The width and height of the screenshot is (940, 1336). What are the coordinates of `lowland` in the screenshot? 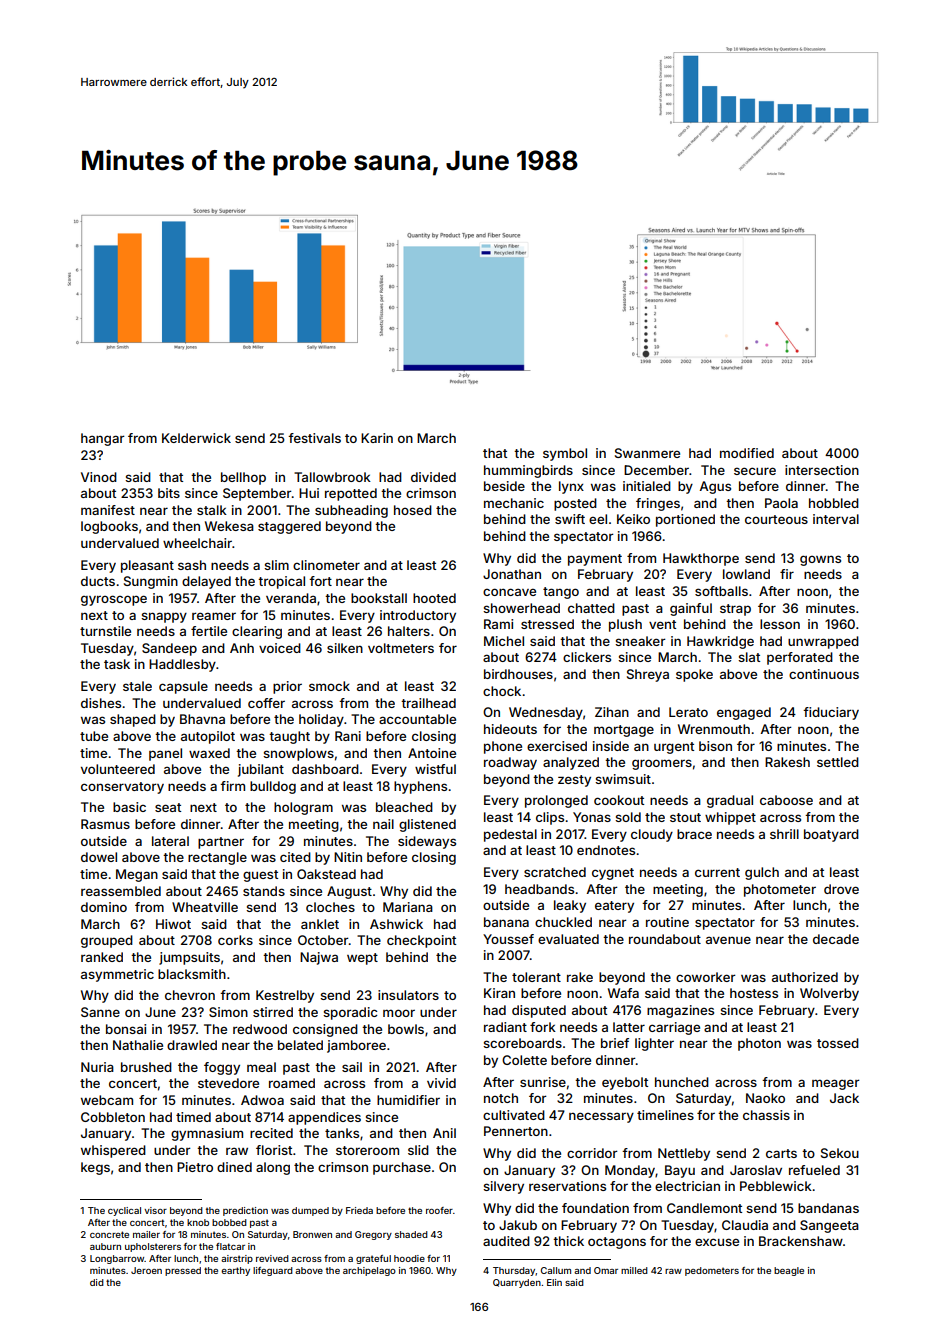 It's located at (746, 574).
